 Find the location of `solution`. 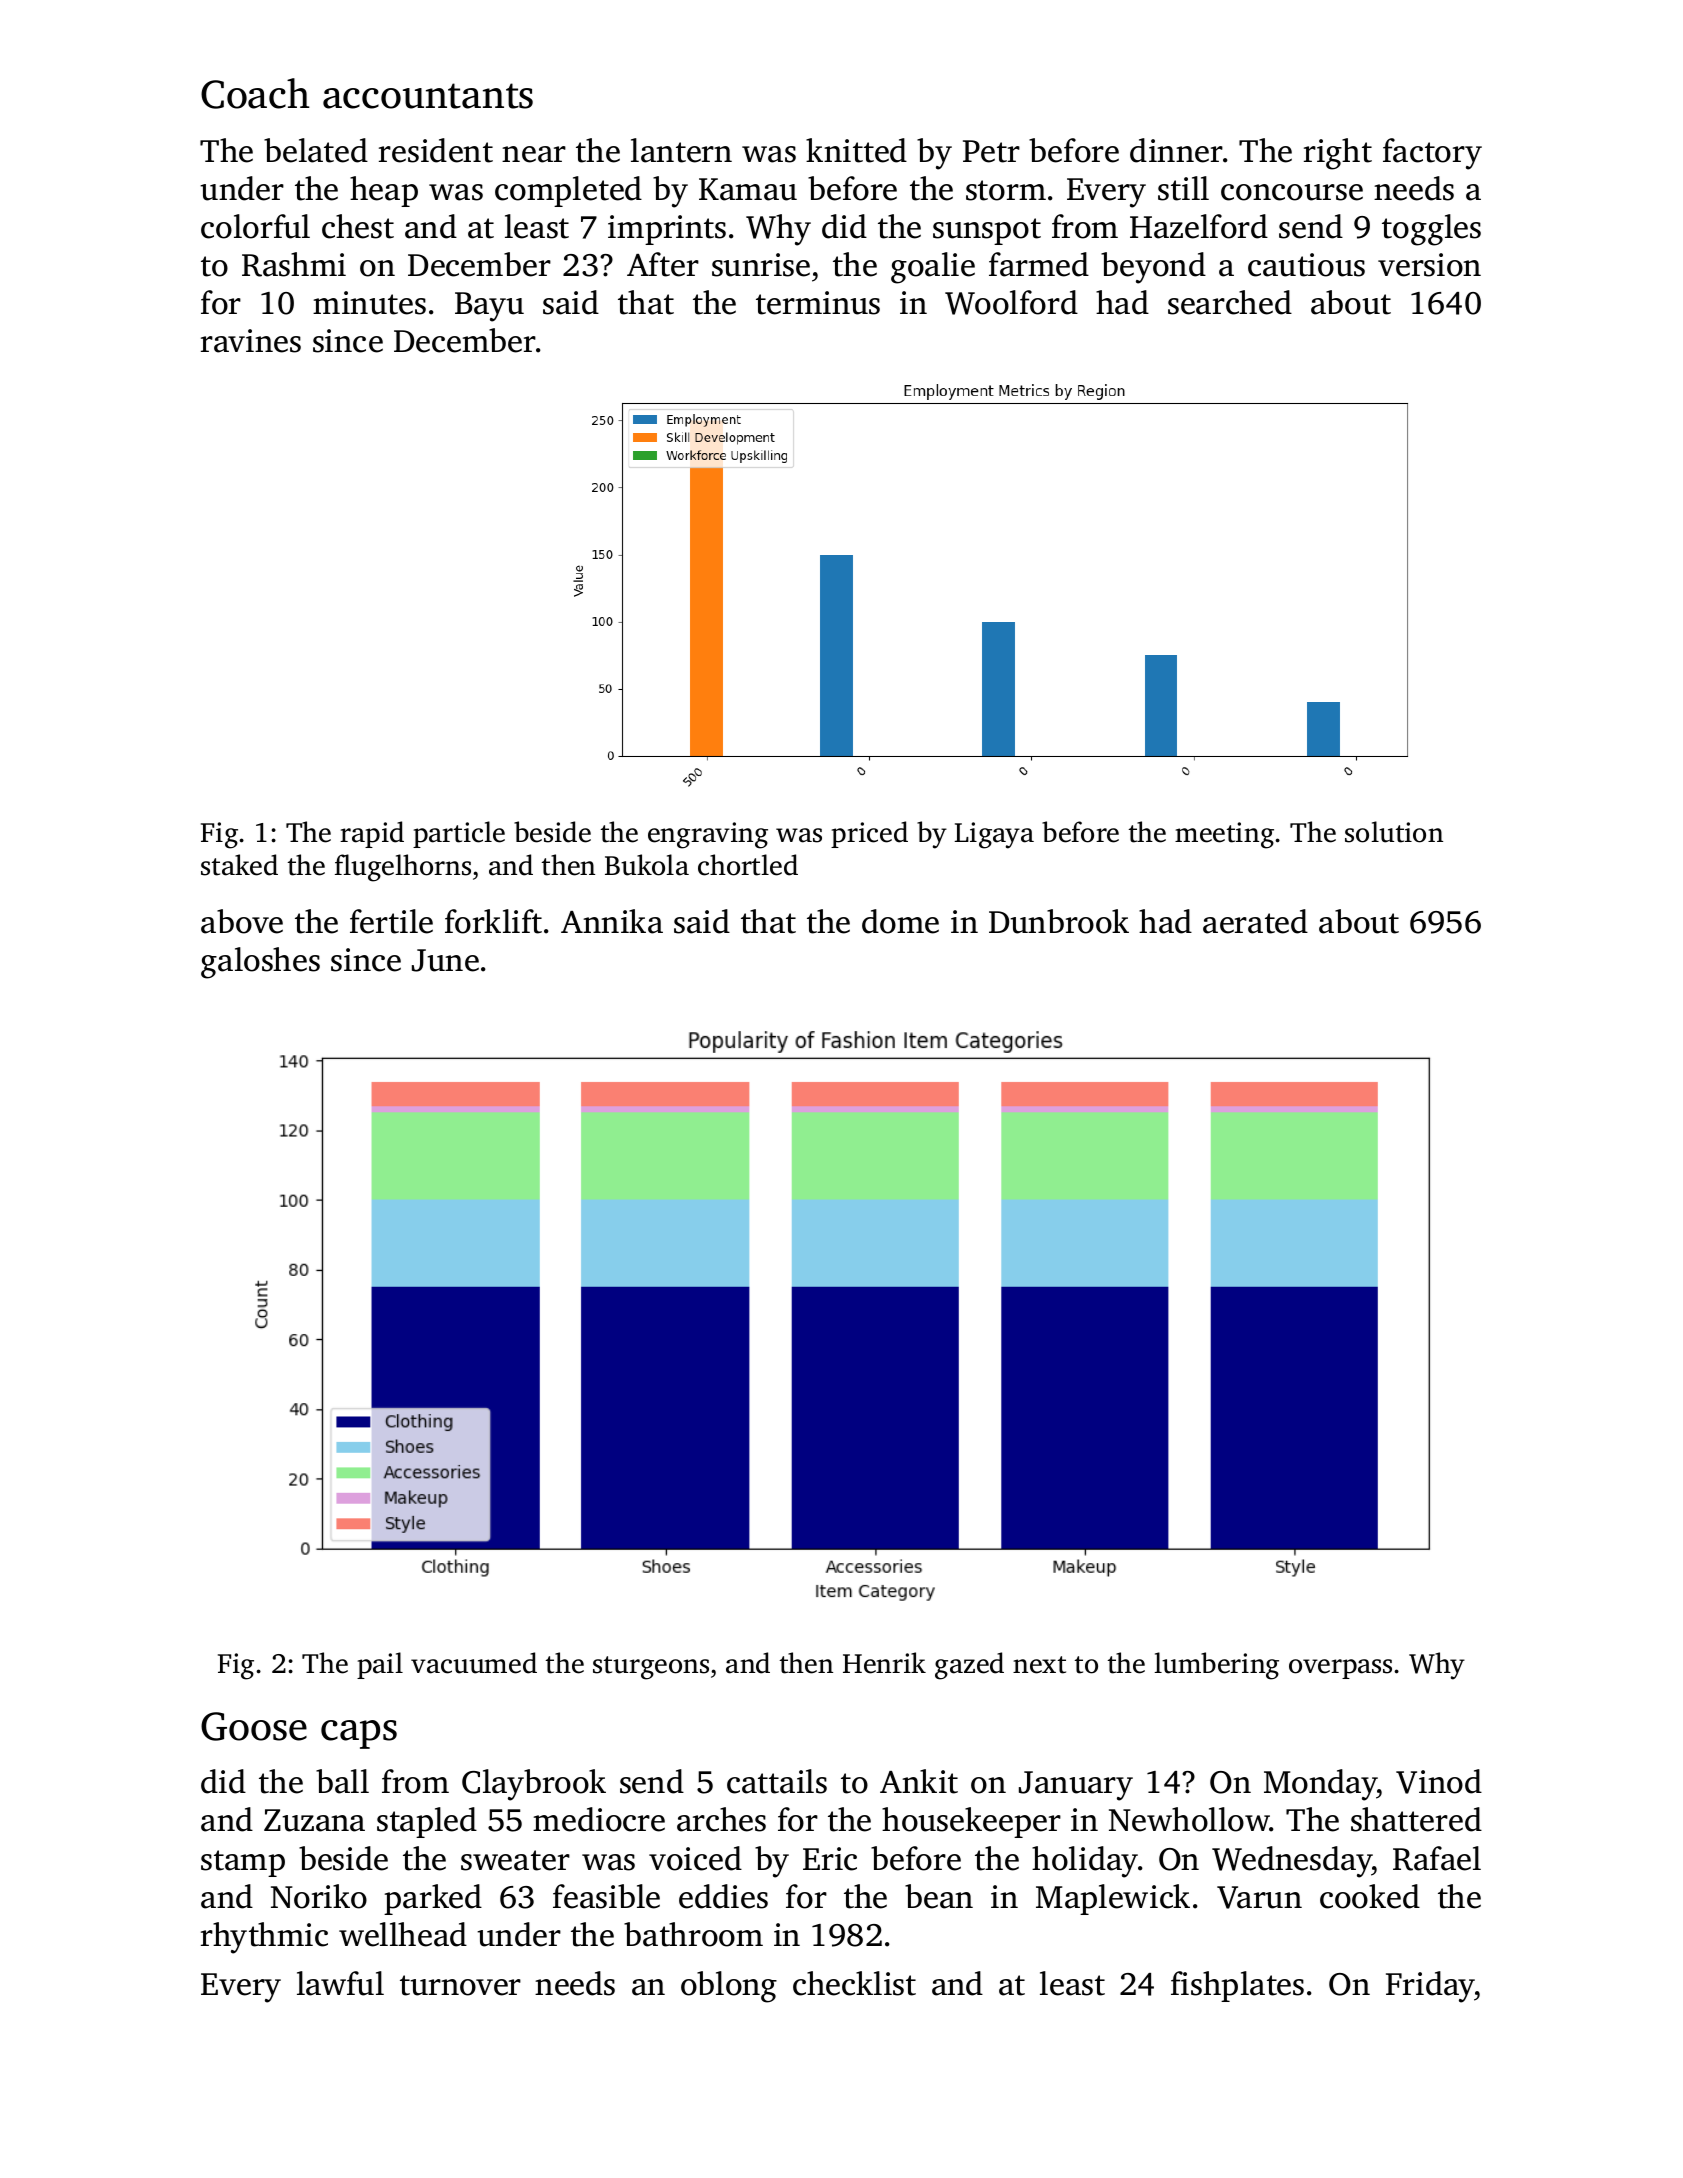

solution is located at coordinates (1394, 832).
